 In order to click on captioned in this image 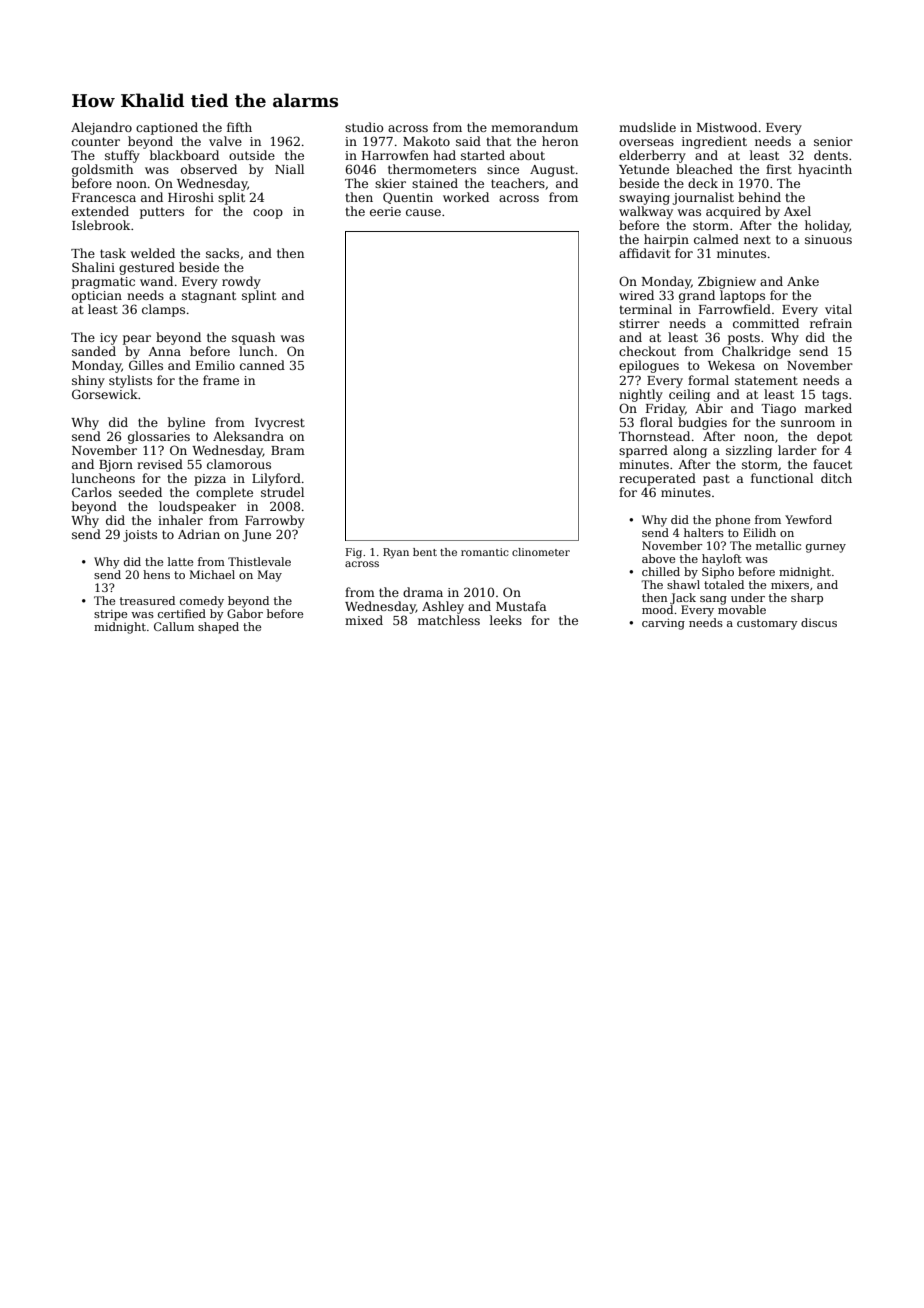, I will do `click(167, 128)`.
